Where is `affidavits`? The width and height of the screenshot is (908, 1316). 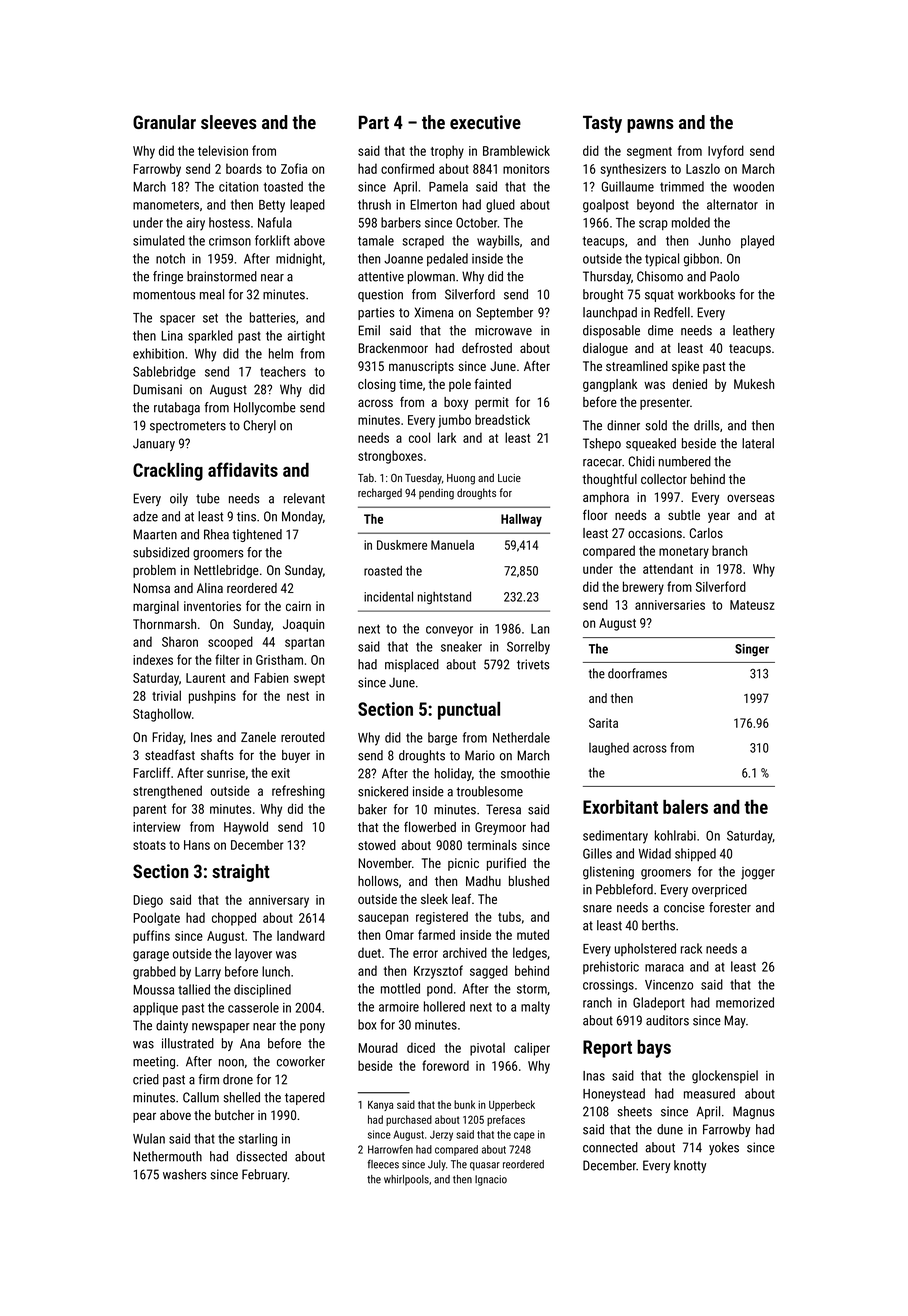 affidavits is located at coordinates (243, 469).
